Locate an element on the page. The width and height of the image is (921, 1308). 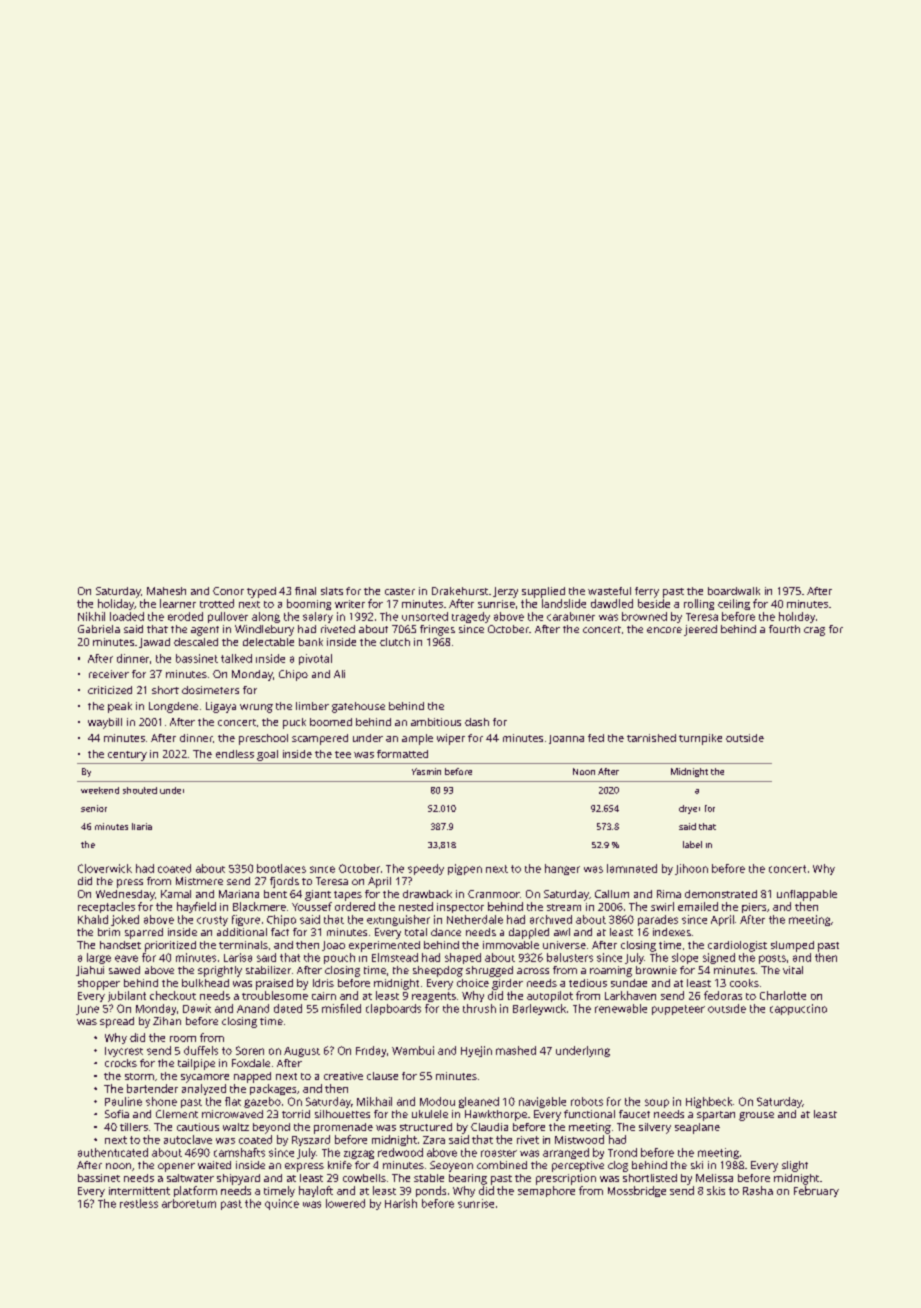
receiver is located at coordinates (109, 674).
